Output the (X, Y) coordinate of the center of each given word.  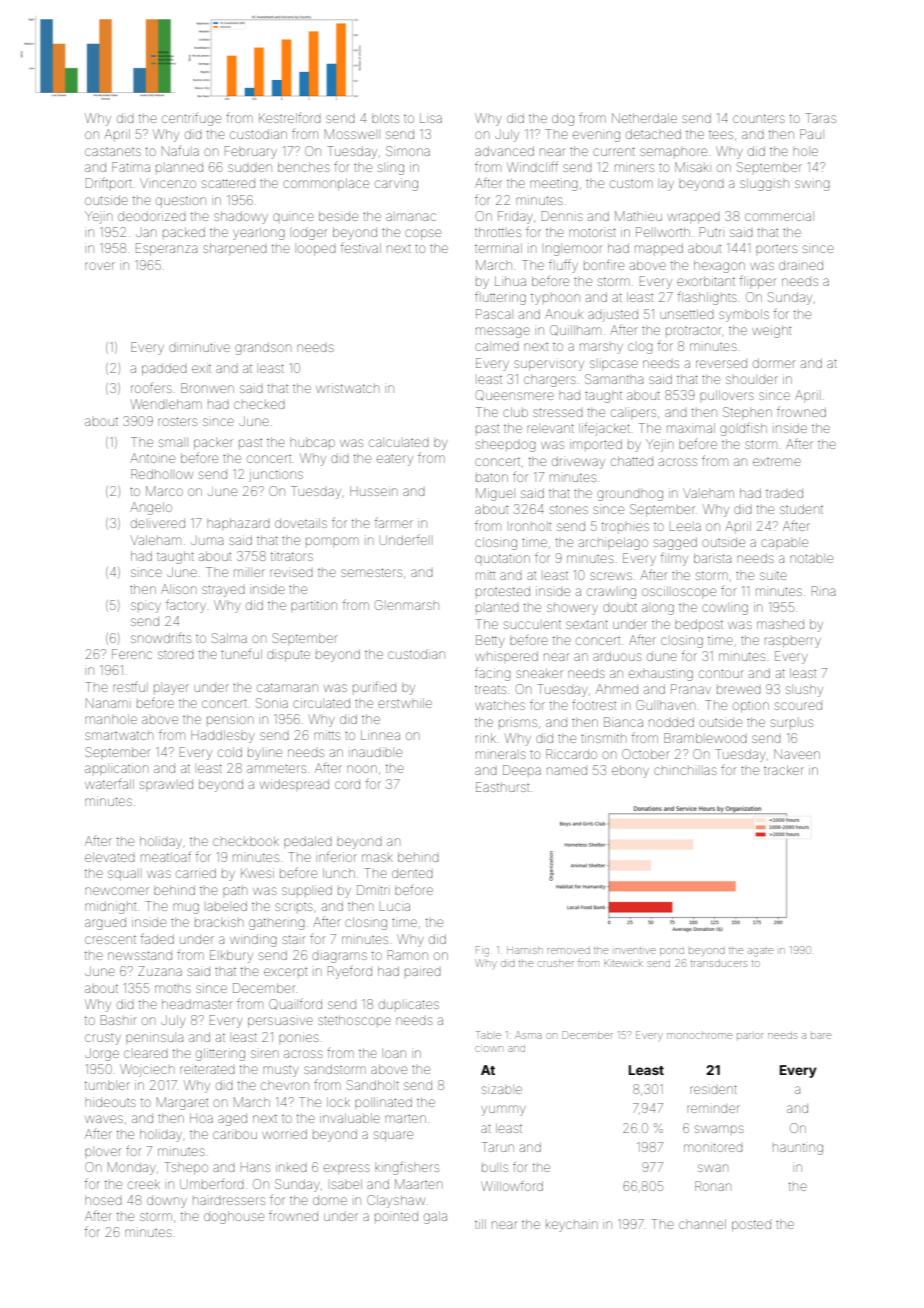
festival (361, 247)
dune (662, 656)
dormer (774, 363)
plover (103, 1152)
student (801, 509)
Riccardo (571, 754)
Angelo (151, 508)
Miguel (494, 494)
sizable (502, 1090)
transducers (719, 963)
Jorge (102, 1054)
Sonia (272, 703)
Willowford (512, 1186)
